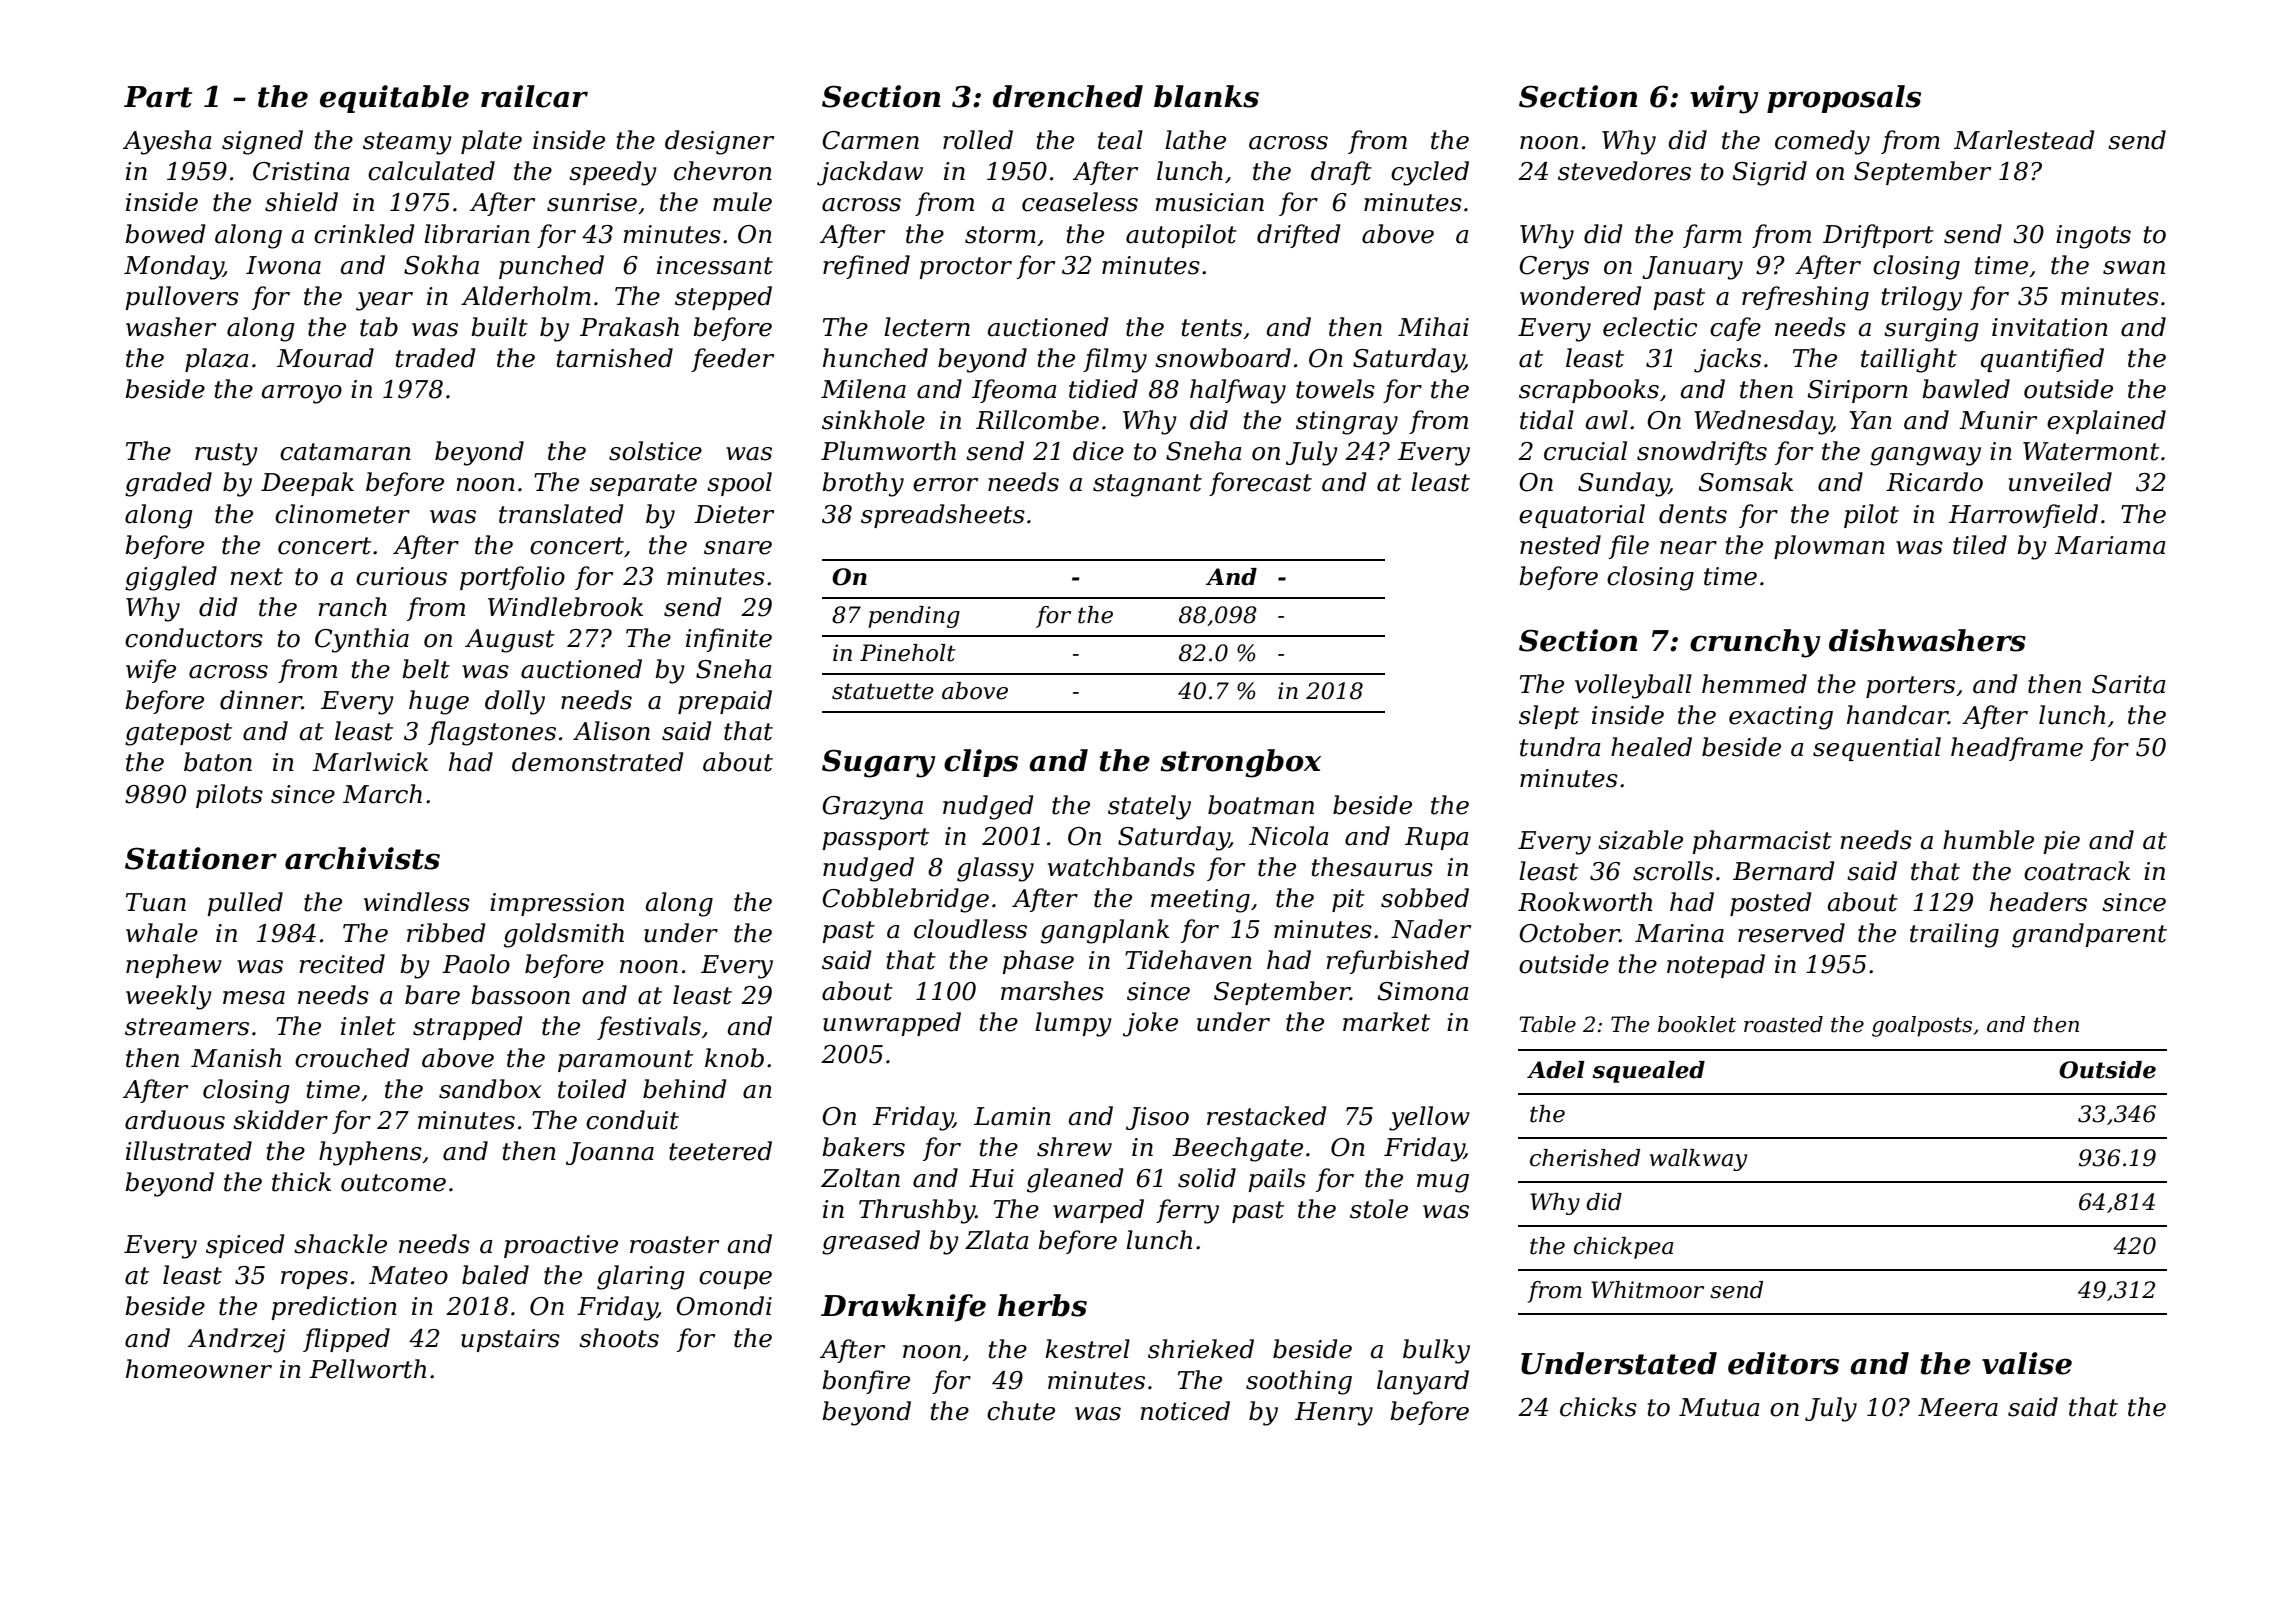 This screenshot has width=2292, height=1620. Describe the element at coordinates (1712, 236) in the screenshot. I see `farm` at that location.
